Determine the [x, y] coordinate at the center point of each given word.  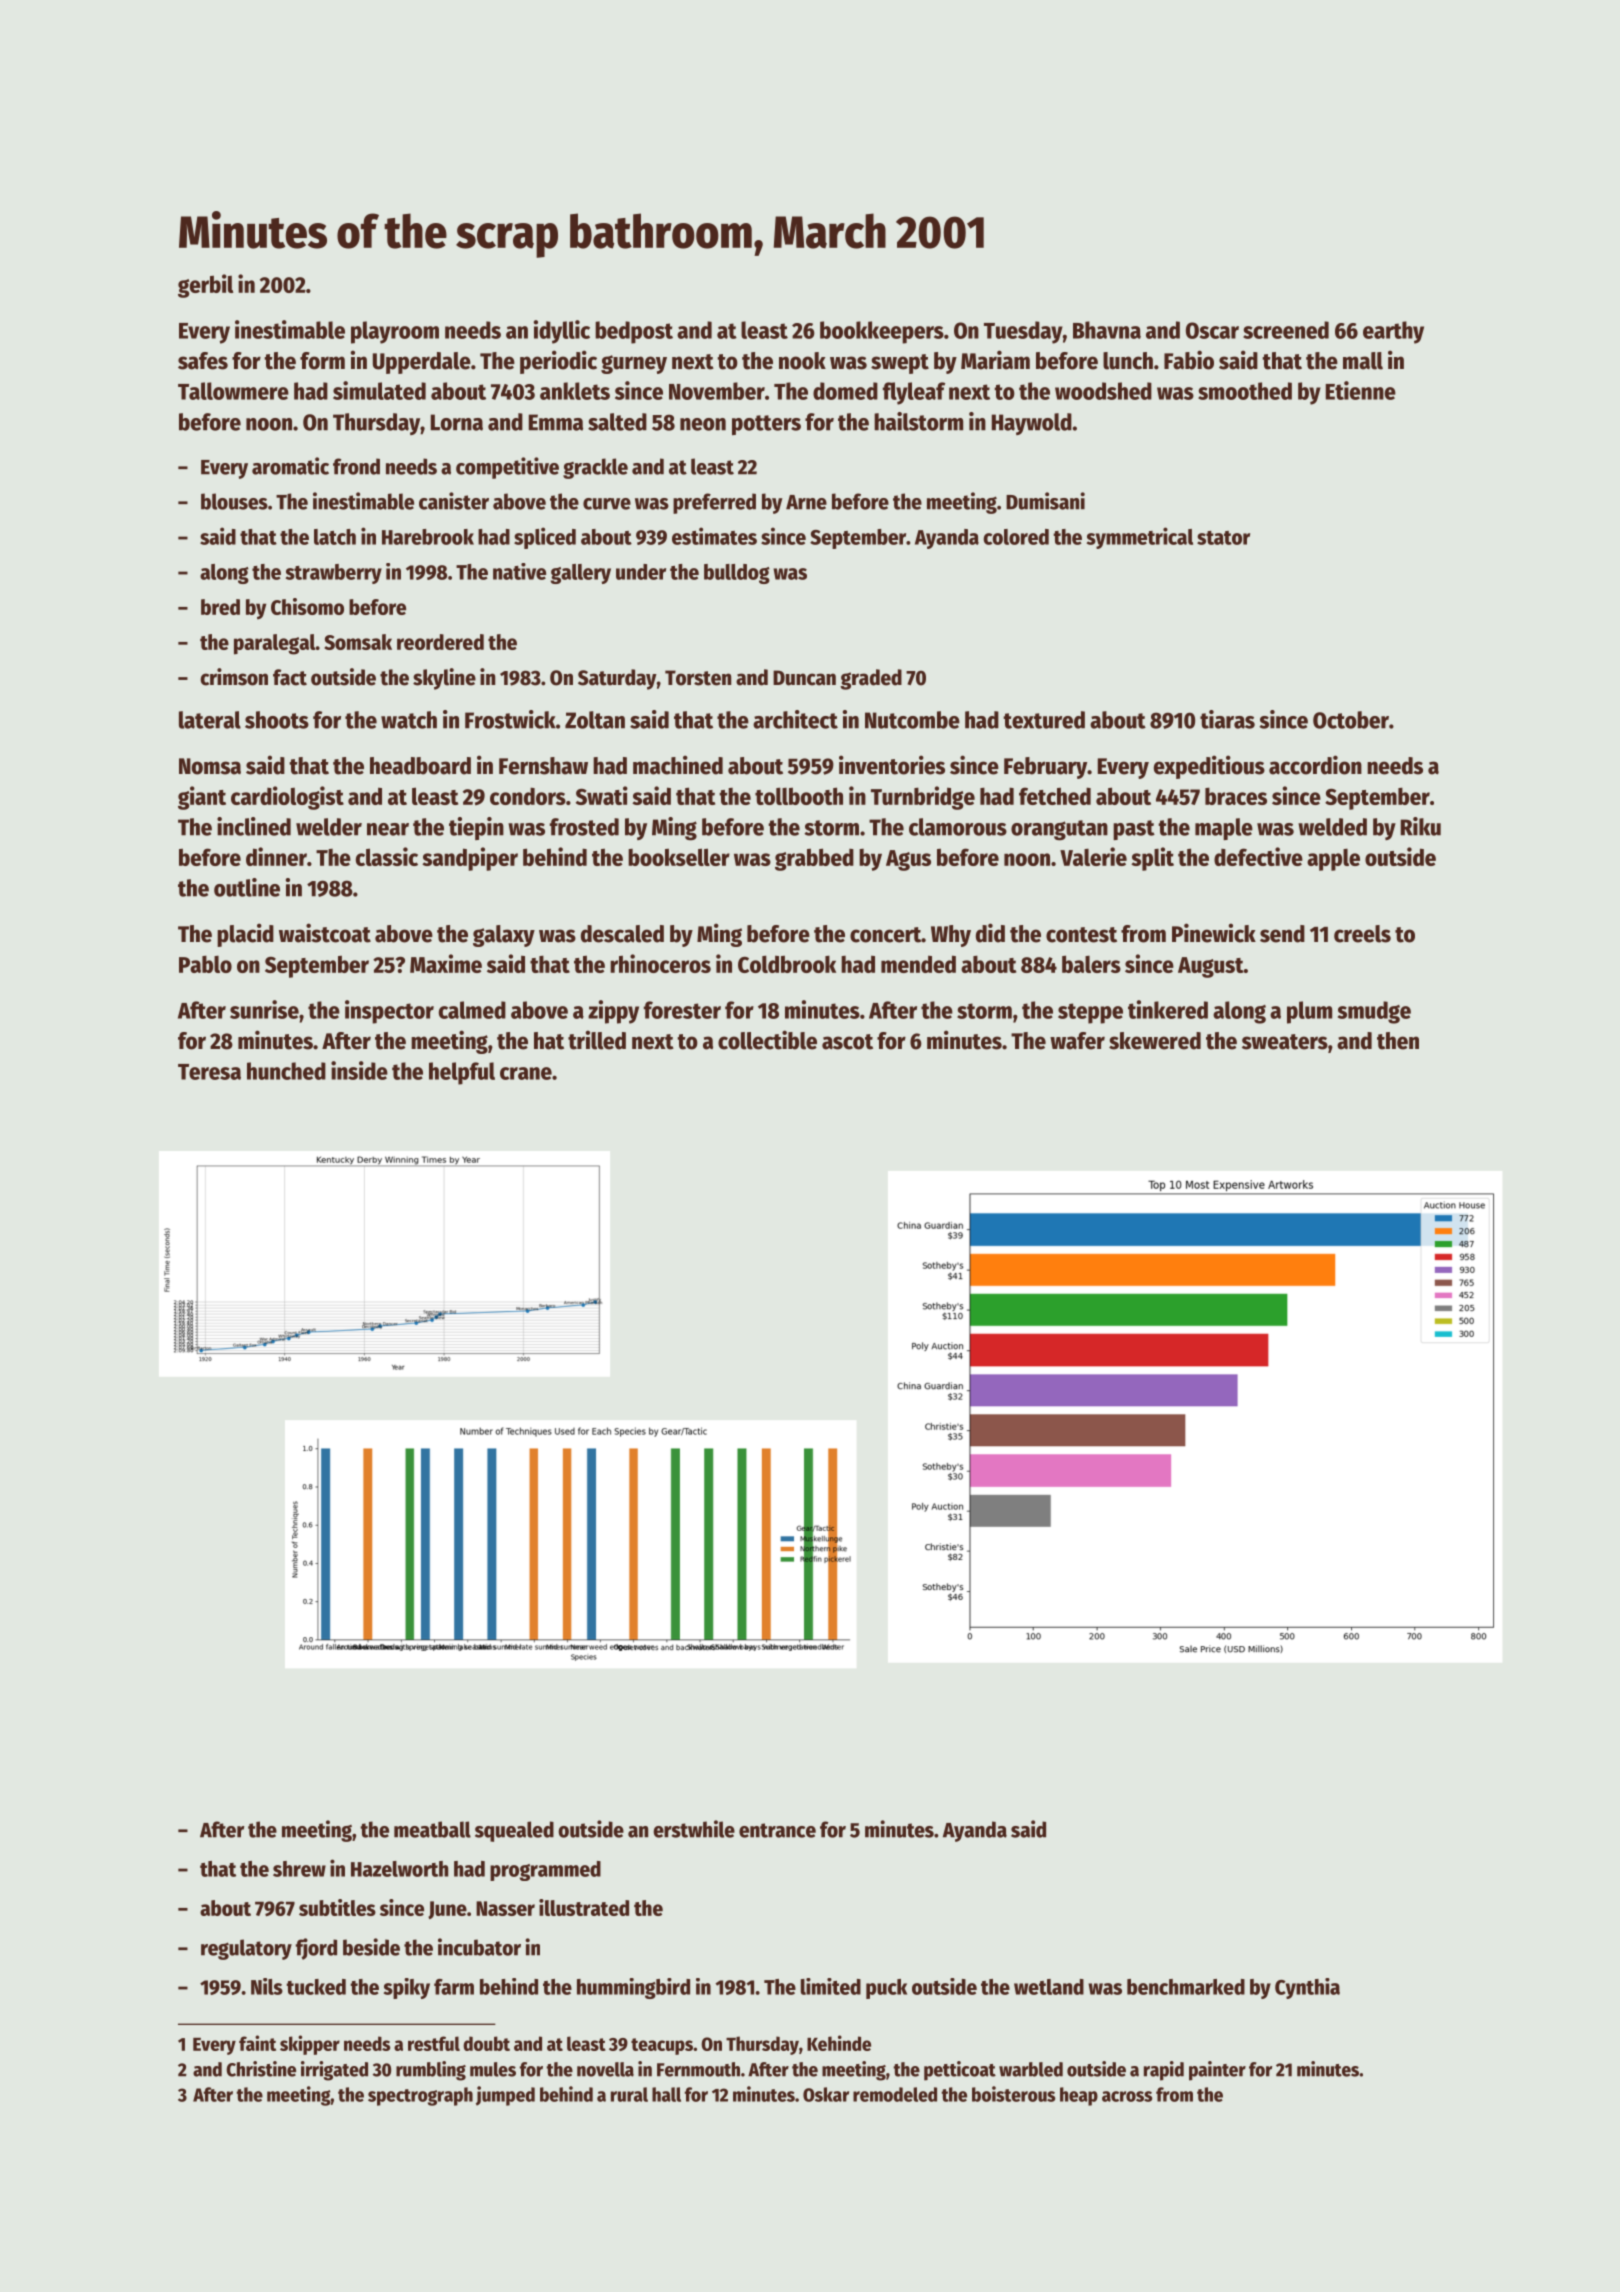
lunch [1128, 361]
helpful [462, 1073]
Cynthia [1307, 1988]
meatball [432, 1829]
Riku [1421, 826]
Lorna [457, 422]
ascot [847, 1042]
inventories [892, 765]
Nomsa [210, 766]
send [1282, 934]
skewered [1155, 1041]
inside [359, 1070]
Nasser [505, 1908]
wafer [1077, 1041]
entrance [777, 1830]
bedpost [634, 332]
